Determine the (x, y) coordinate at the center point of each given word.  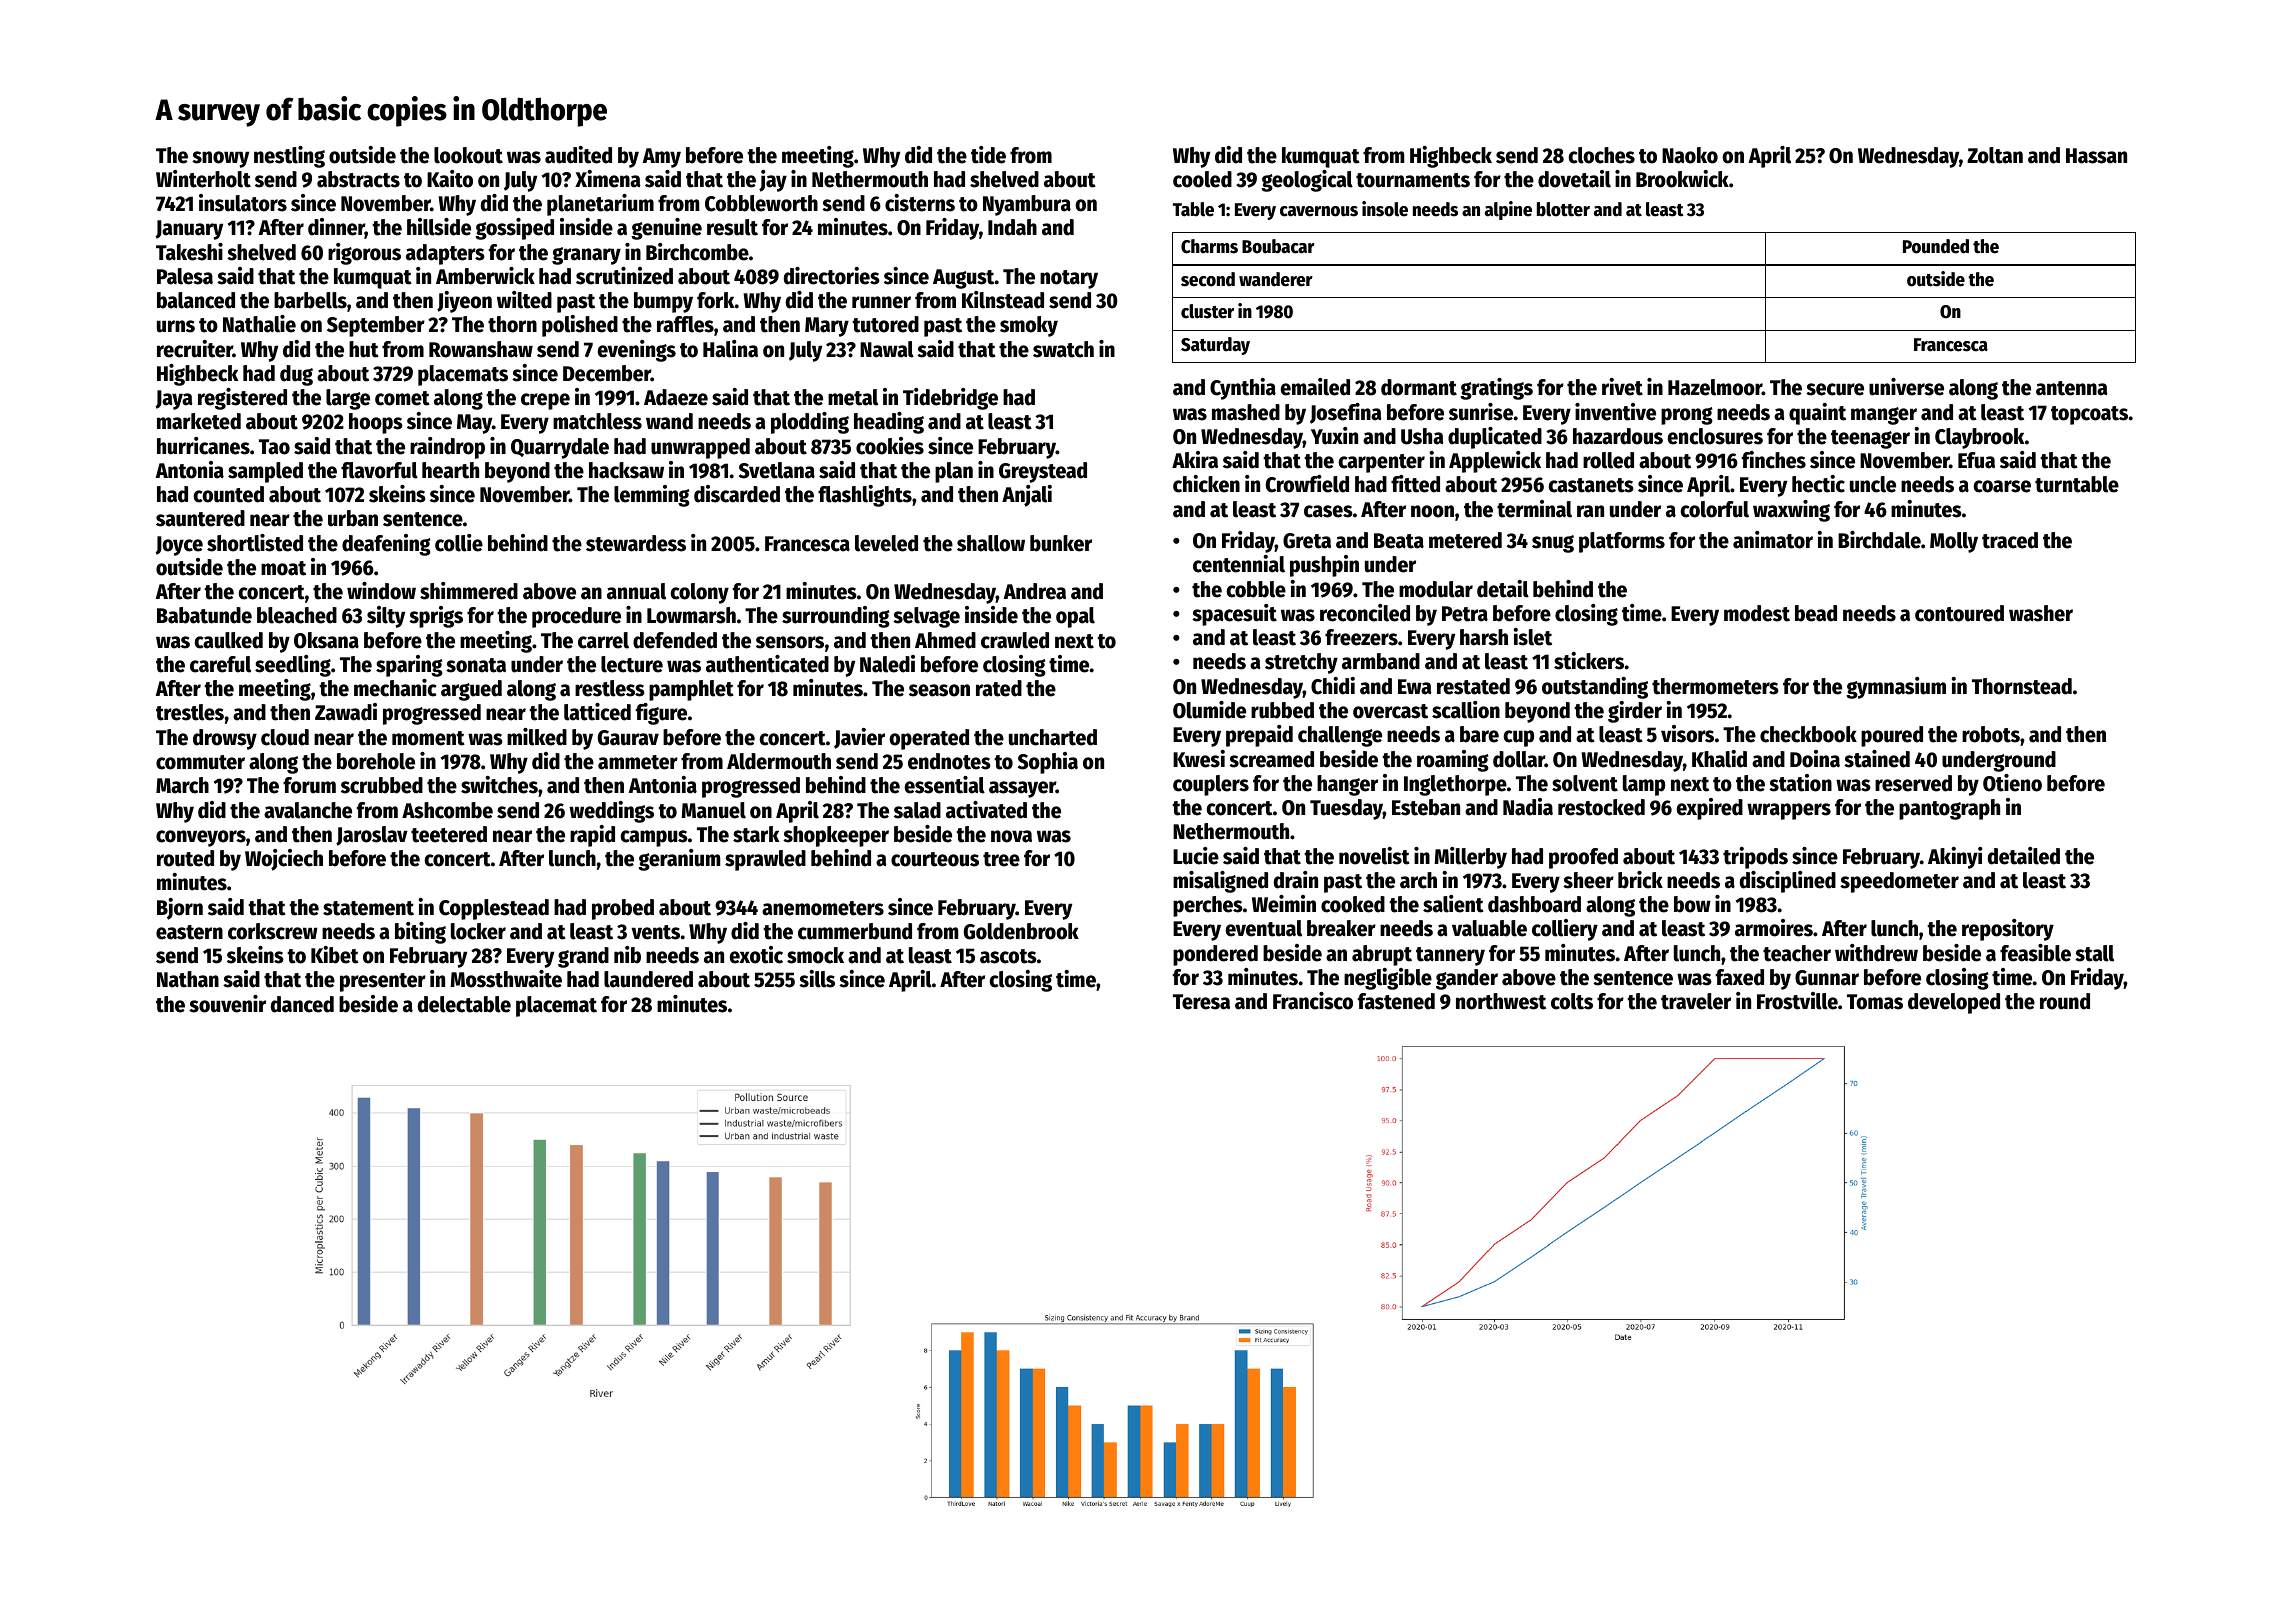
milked (537, 737)
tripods (1755, 858)
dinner (336, 228)
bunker (1061, 543)
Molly (1954, 542)
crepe (545, 401)
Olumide (1209, 710)
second (1208, 279)
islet (1532, 637)
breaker (1341, 928)
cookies (890, 446)
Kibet (335, 955)
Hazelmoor (1715, 387)
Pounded (1936, 246)
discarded (737, 494)
